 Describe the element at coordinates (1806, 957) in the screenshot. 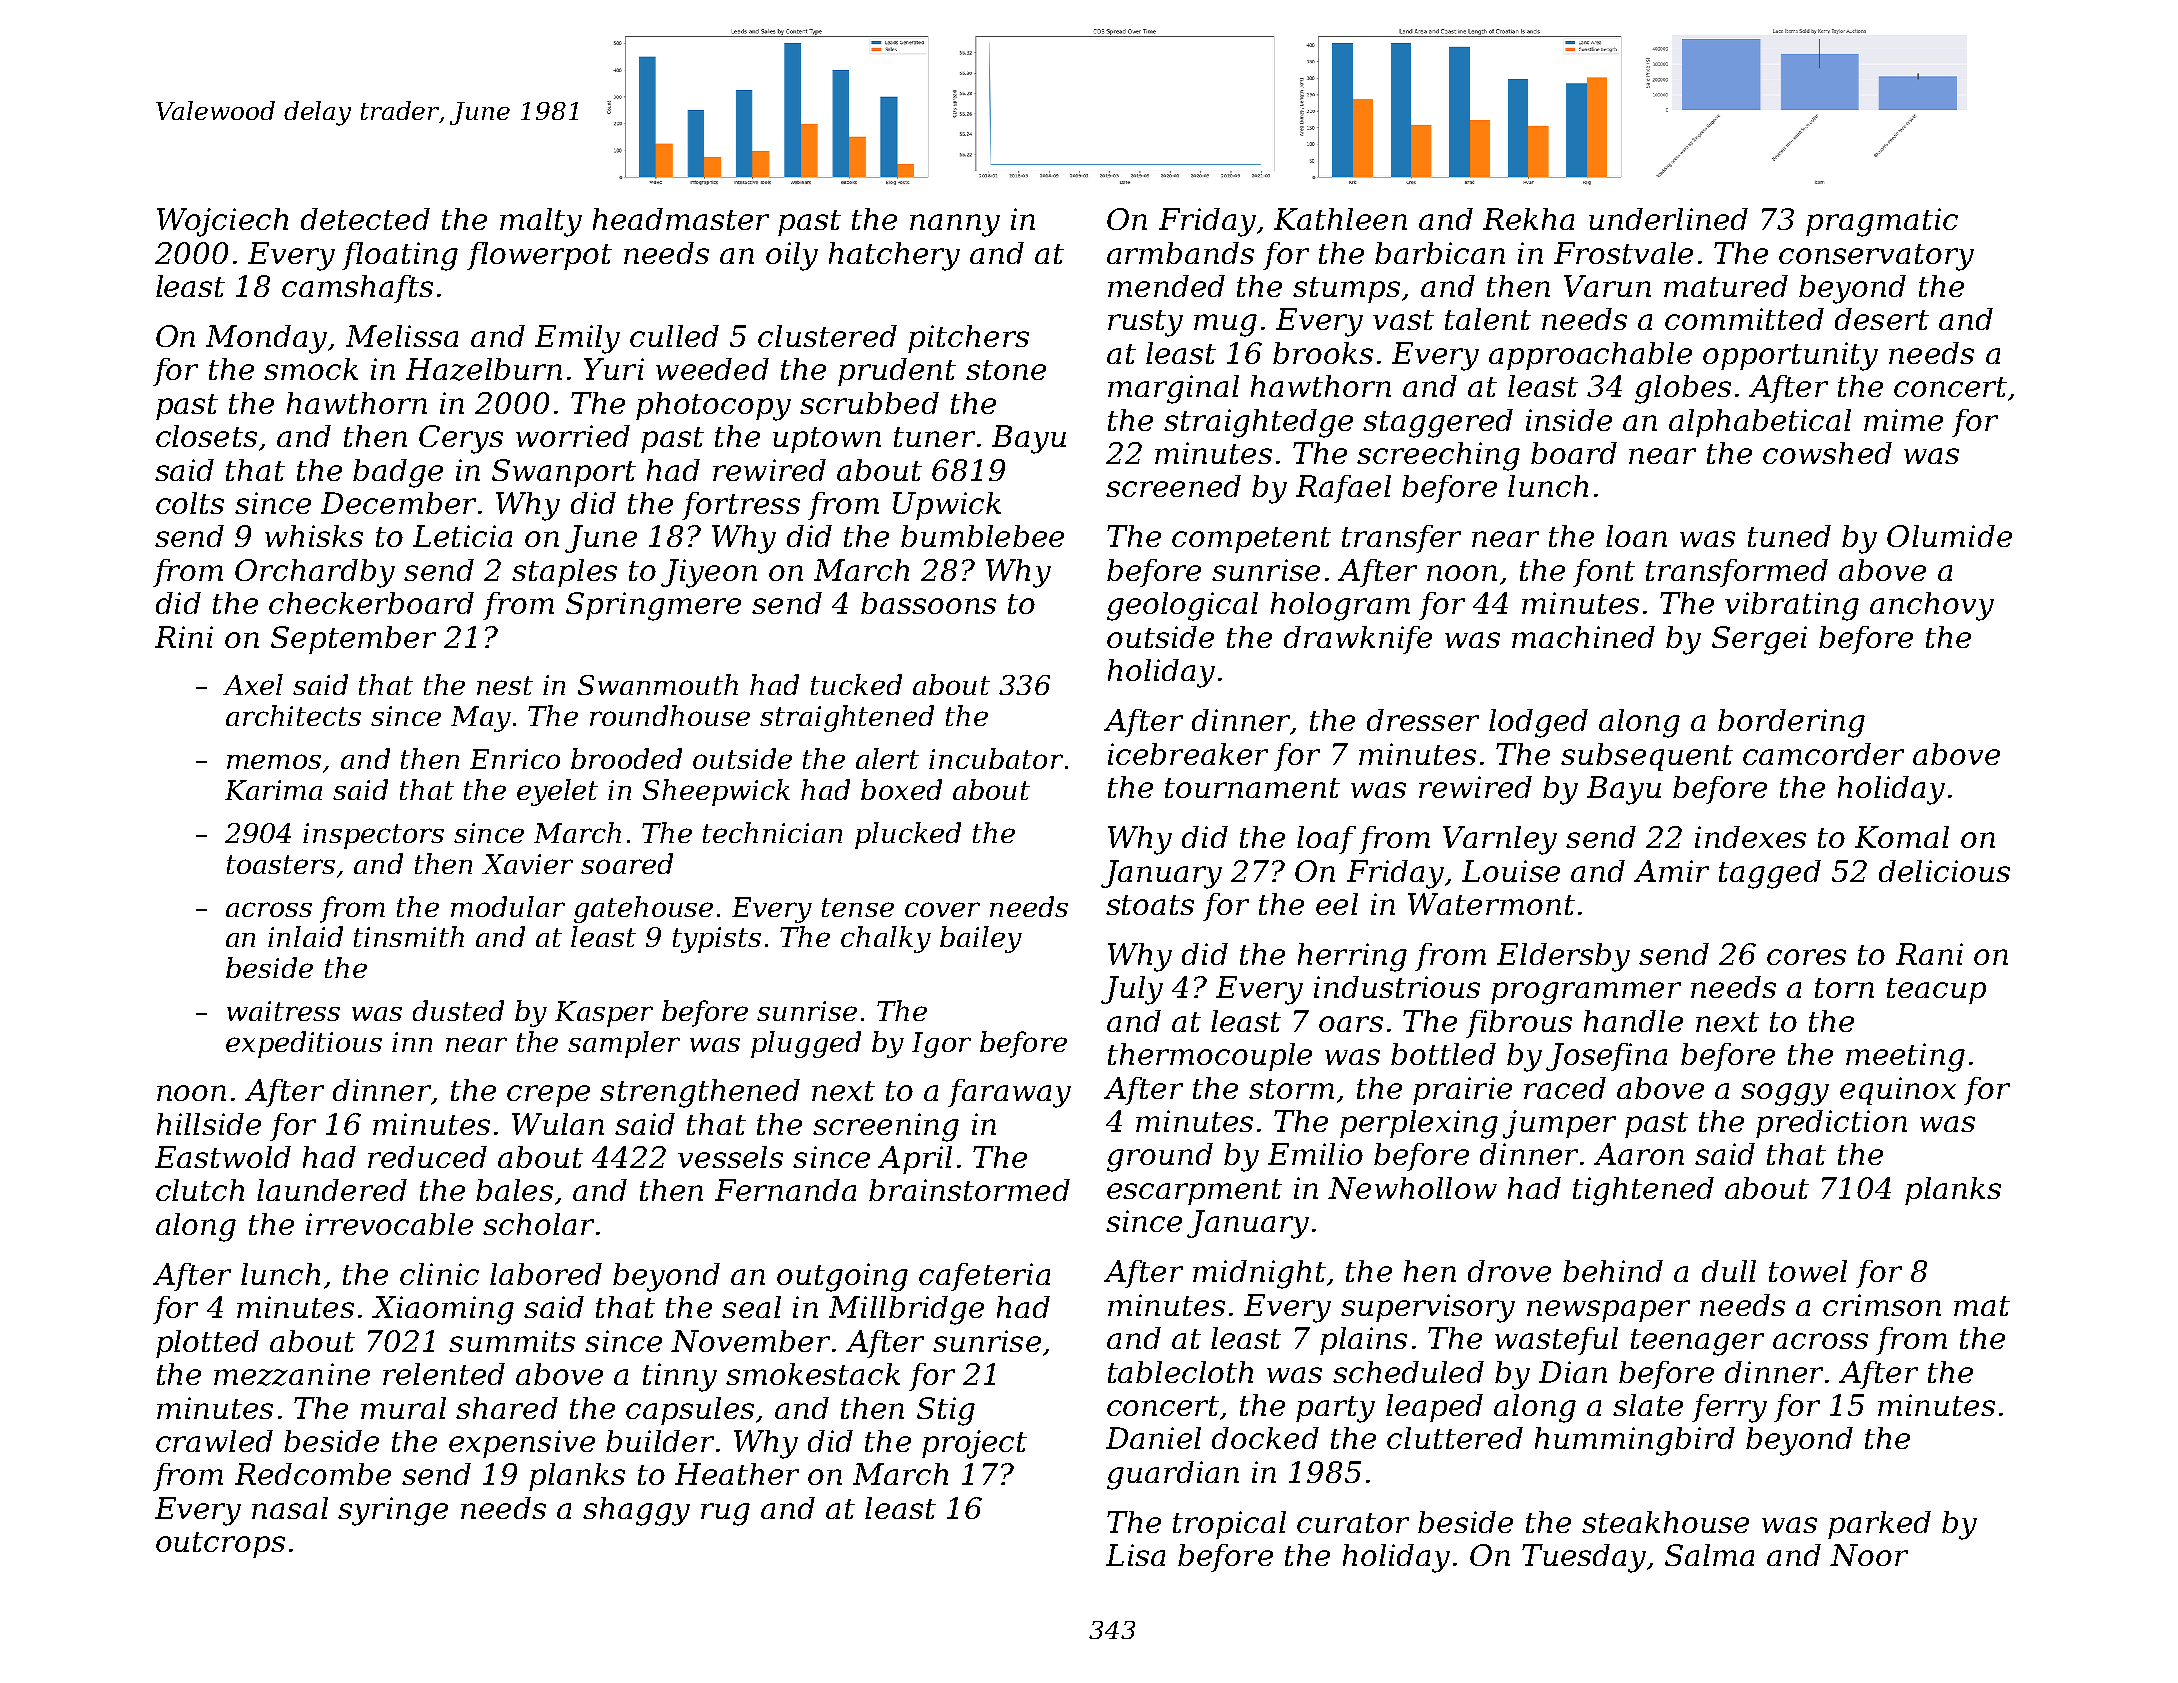

I see `cores` at that location.
